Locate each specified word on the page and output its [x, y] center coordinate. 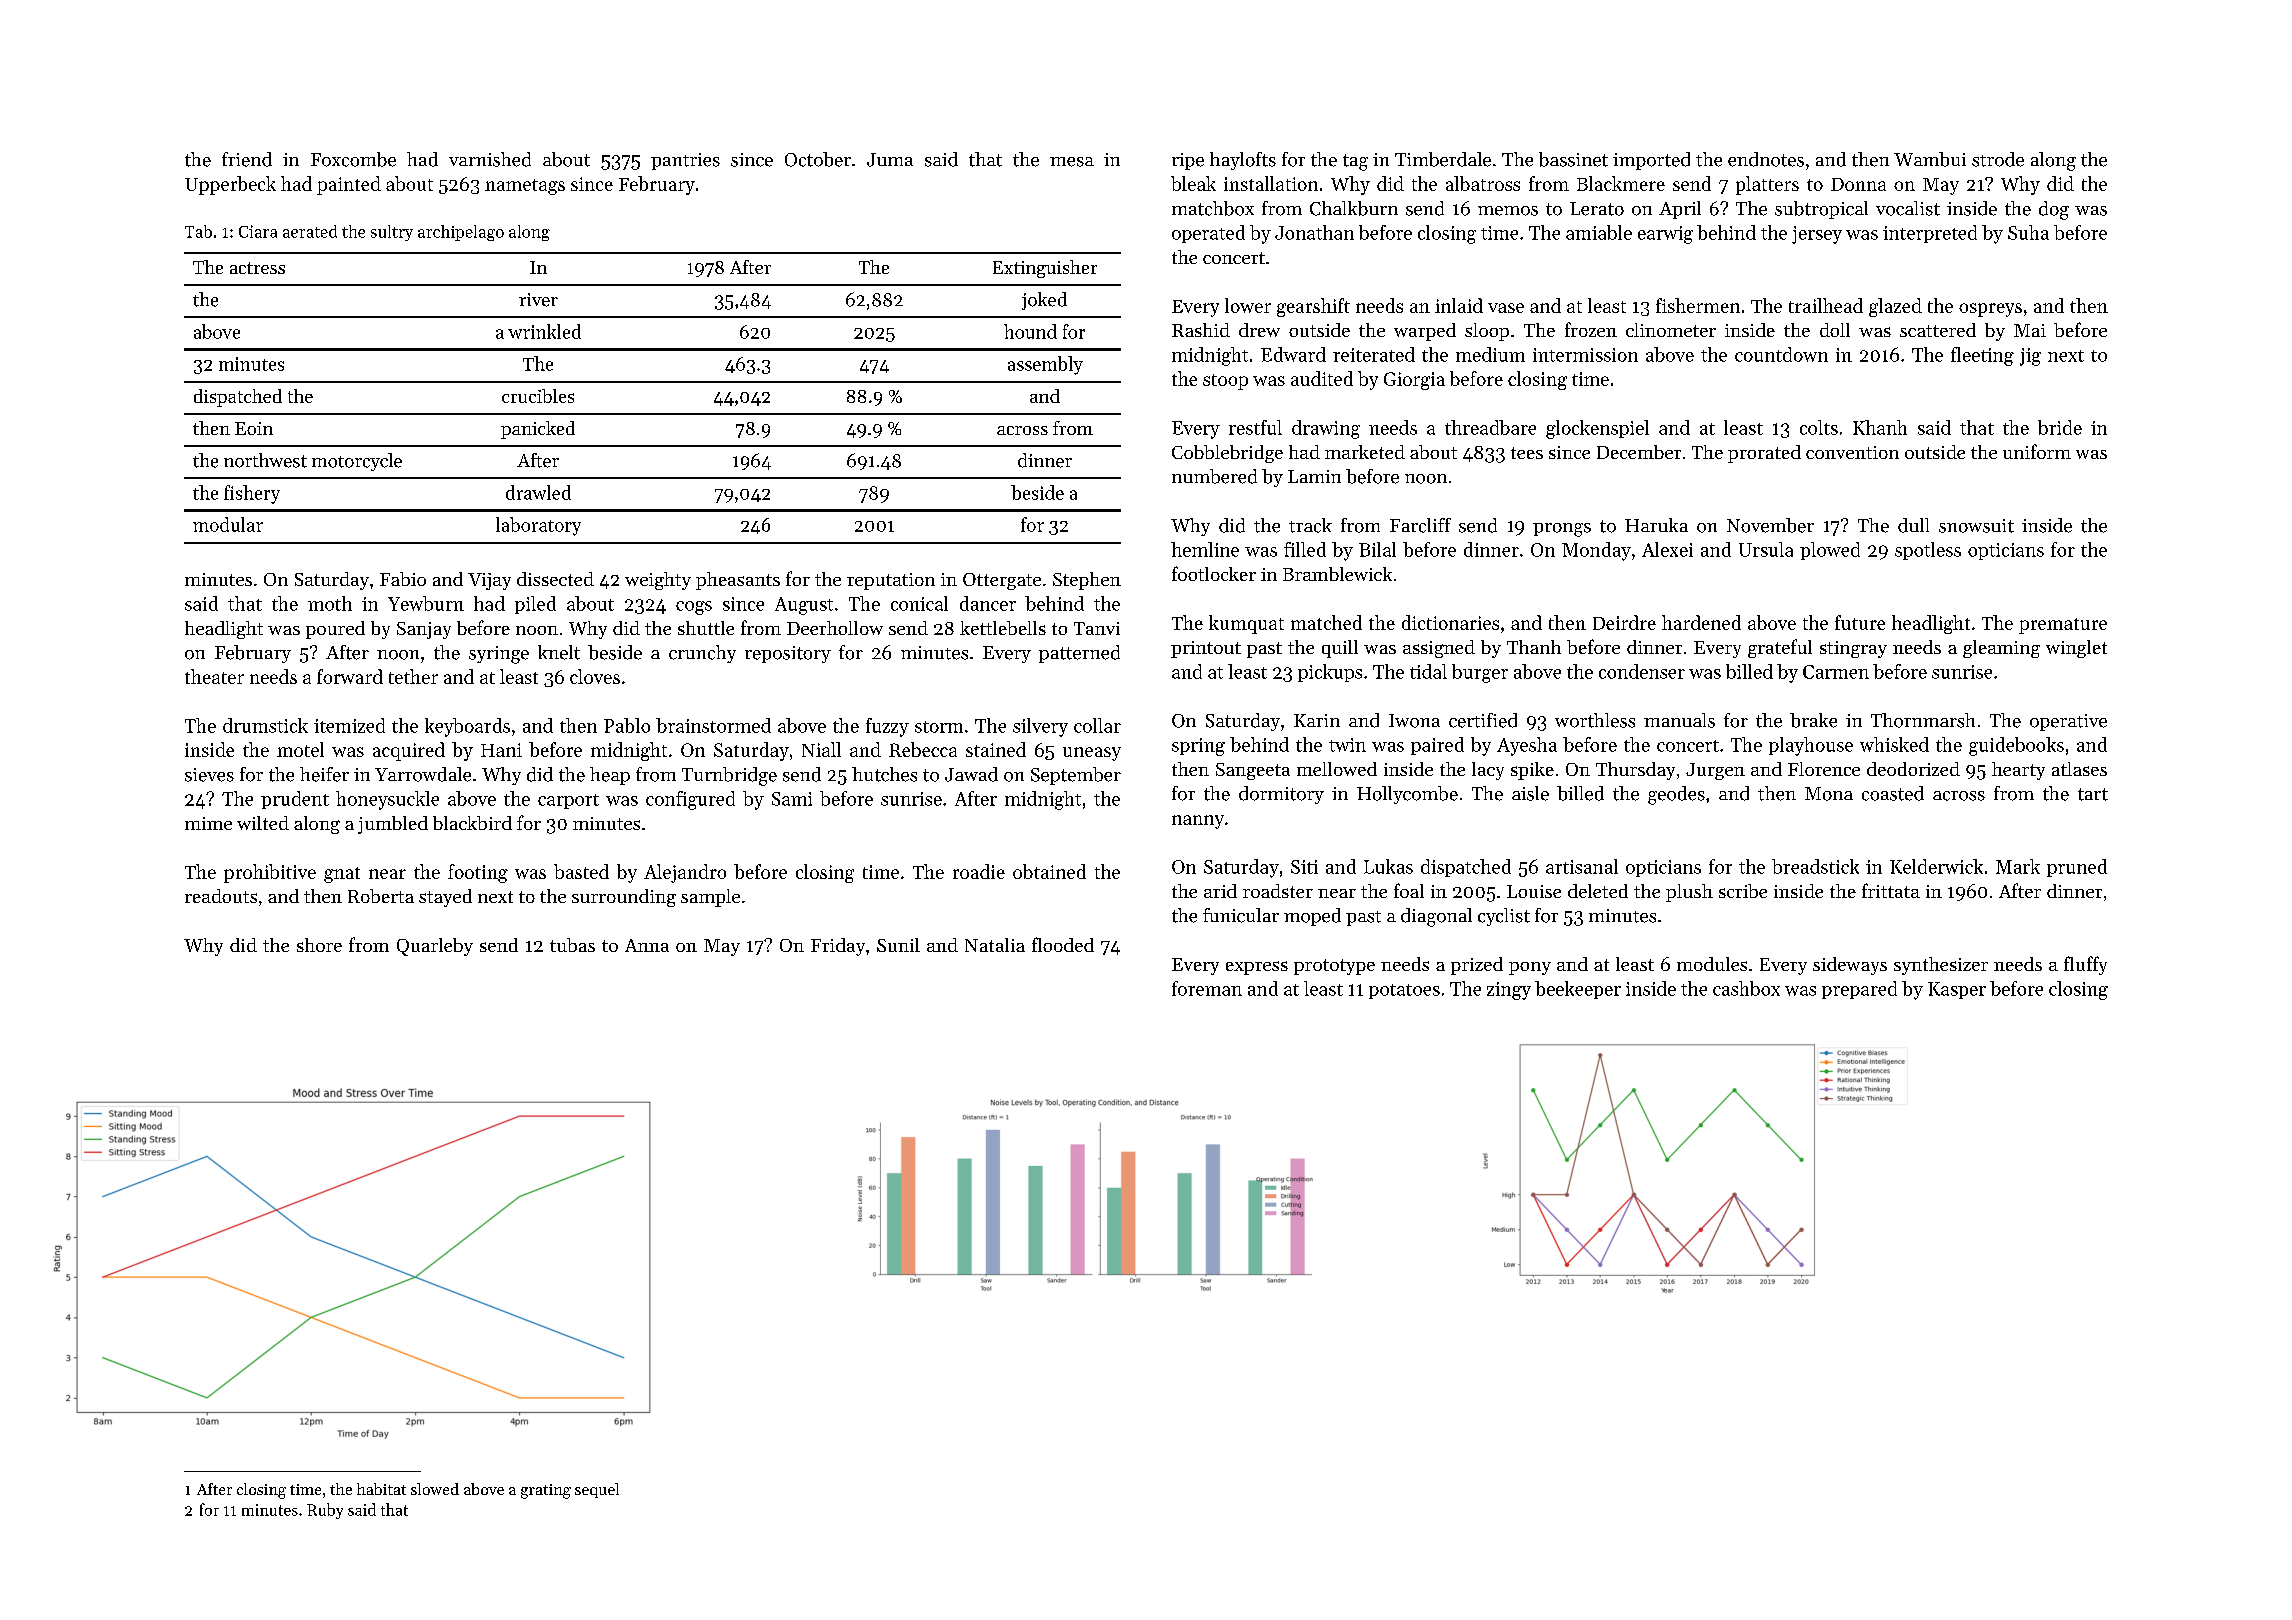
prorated [1764, 454]
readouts [221, 896]
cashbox [1746, 988]
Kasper [1957, 990]
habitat [381, 1489]
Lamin [1314, 476]
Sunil [898, 945]
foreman [1207, 988]
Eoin [254, 428]
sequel [597, 1490]
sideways [1850, 966]
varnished [490, 159]
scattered [1938, 330]
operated [1208, 234]
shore [319, 945]
